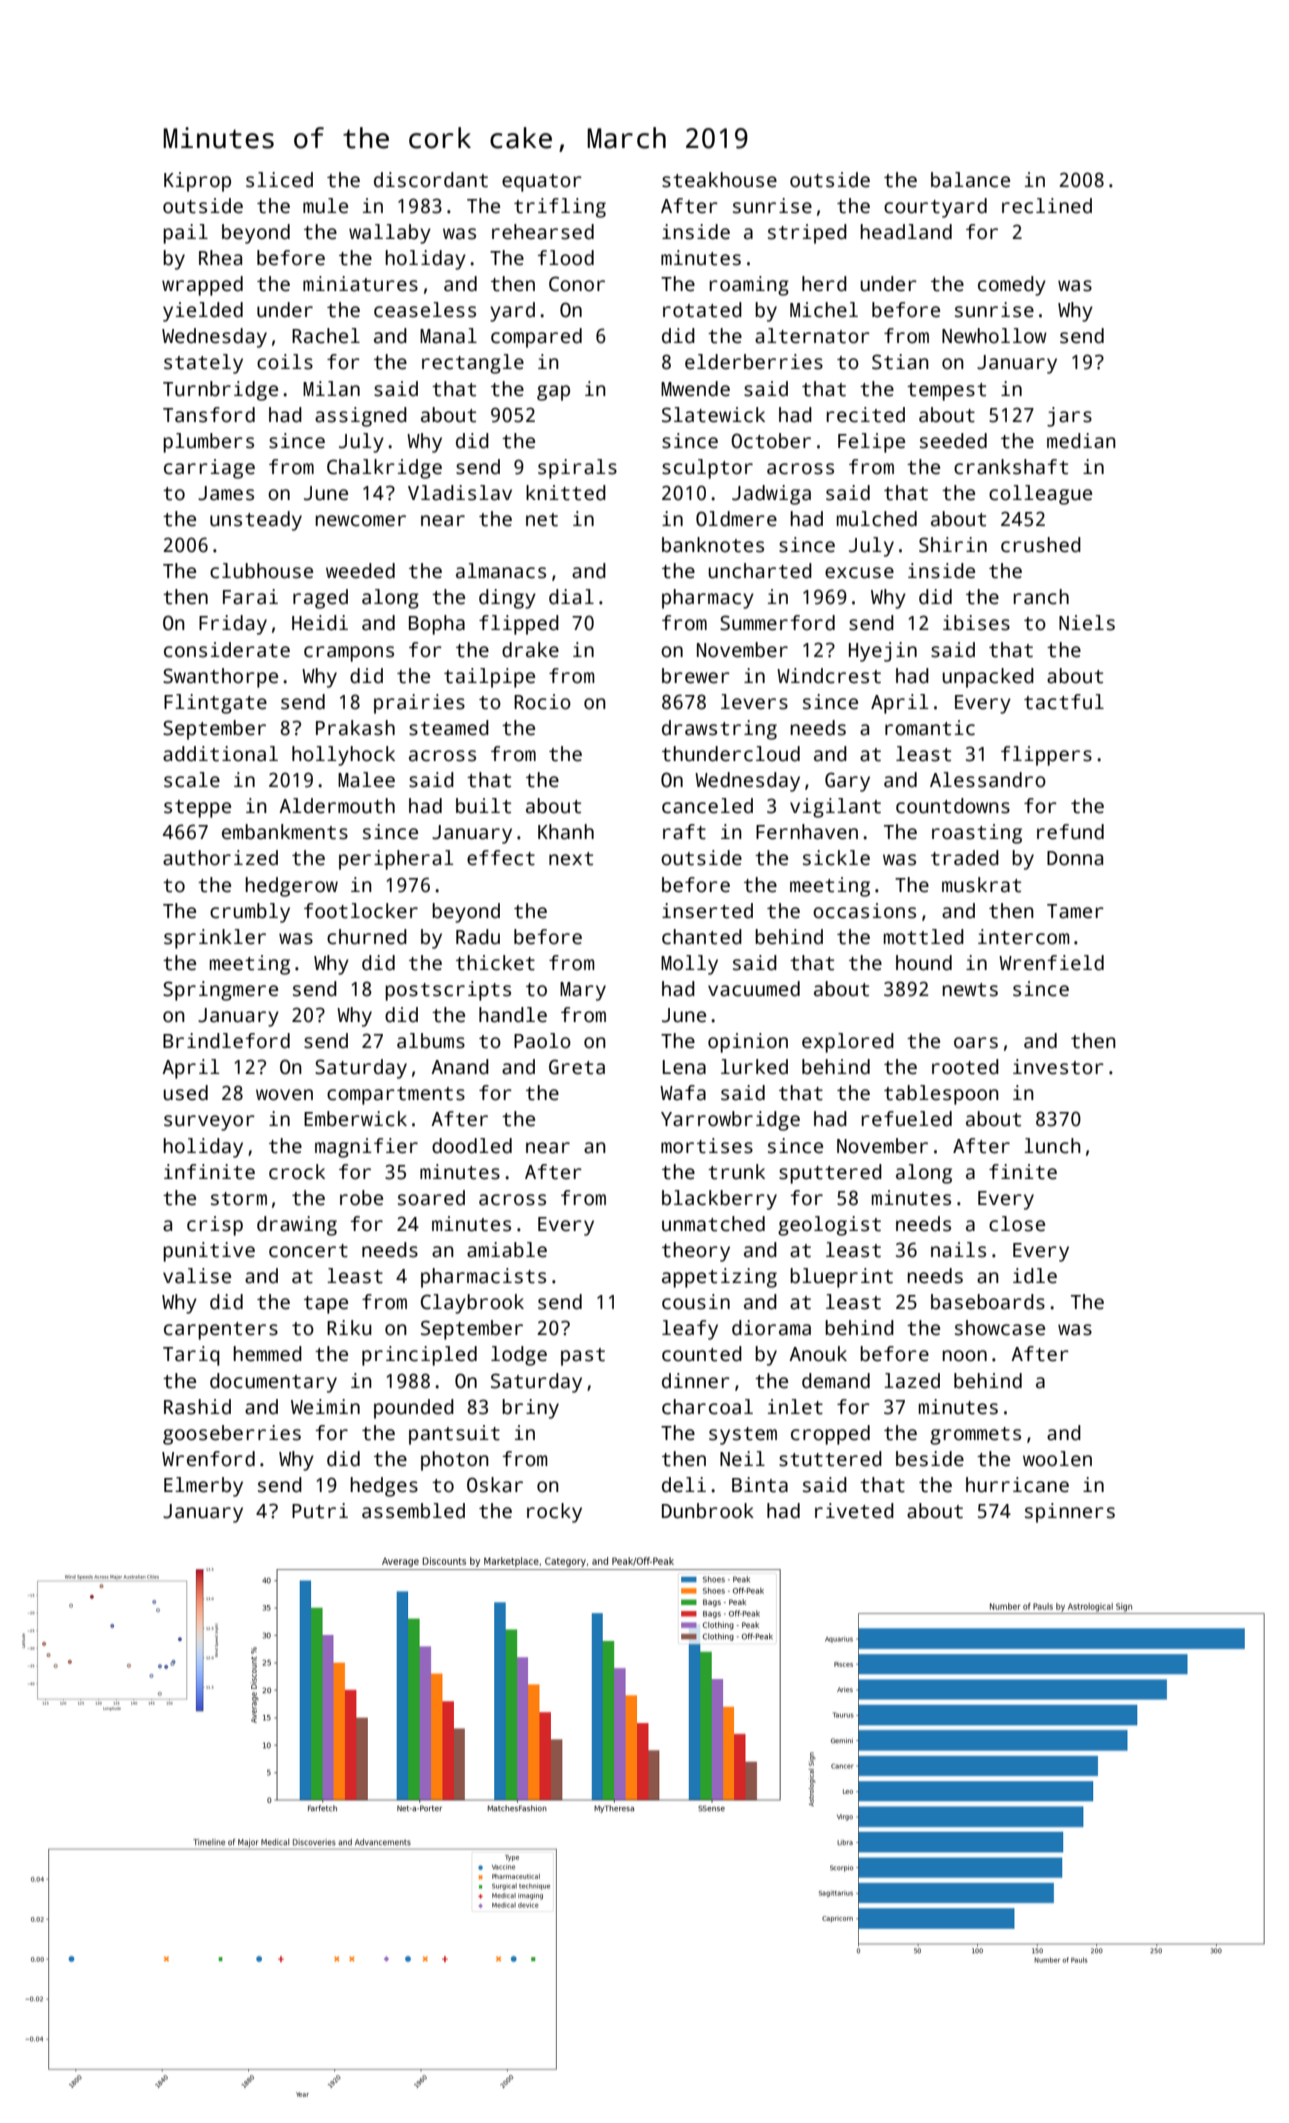 The height and width of the page is (2123, 1289). What do you see at coordinates (970, 180) in the page?
I see `balance` at bounding box center [970, 180].
